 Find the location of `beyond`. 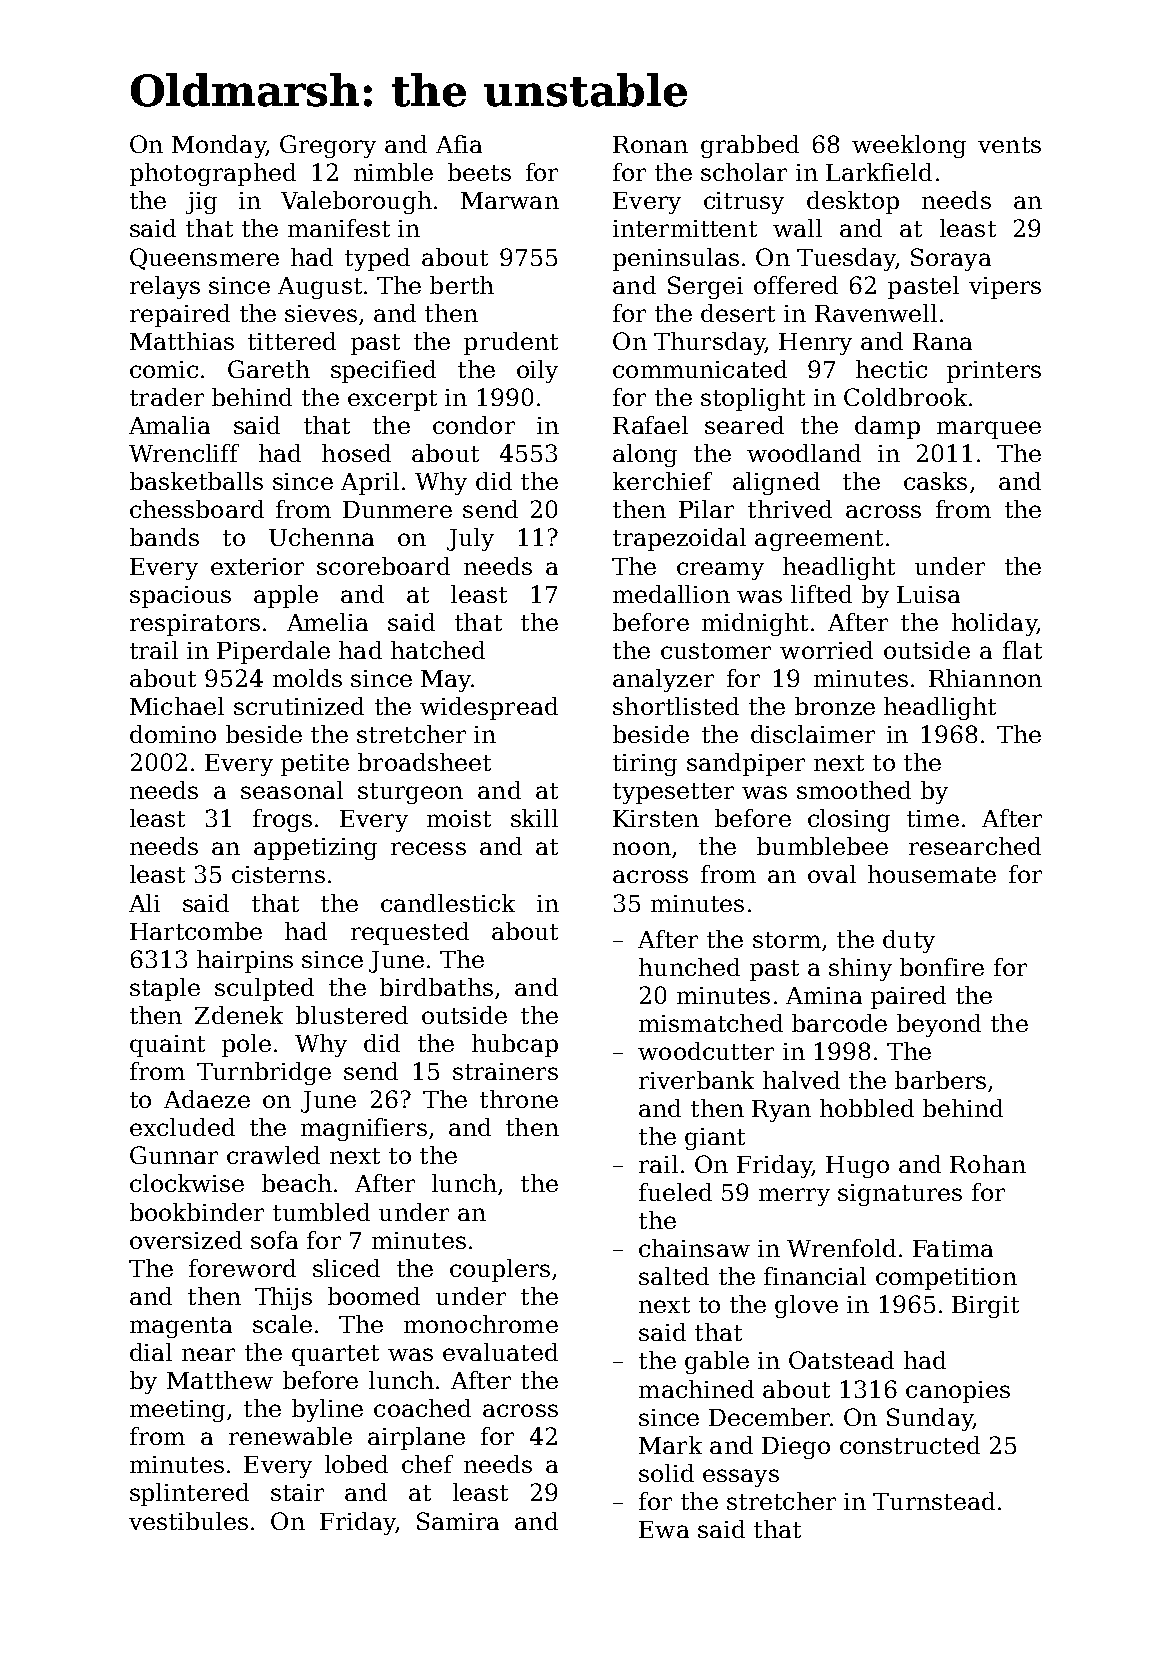

beyond is located at coordinates (939, 1025).
